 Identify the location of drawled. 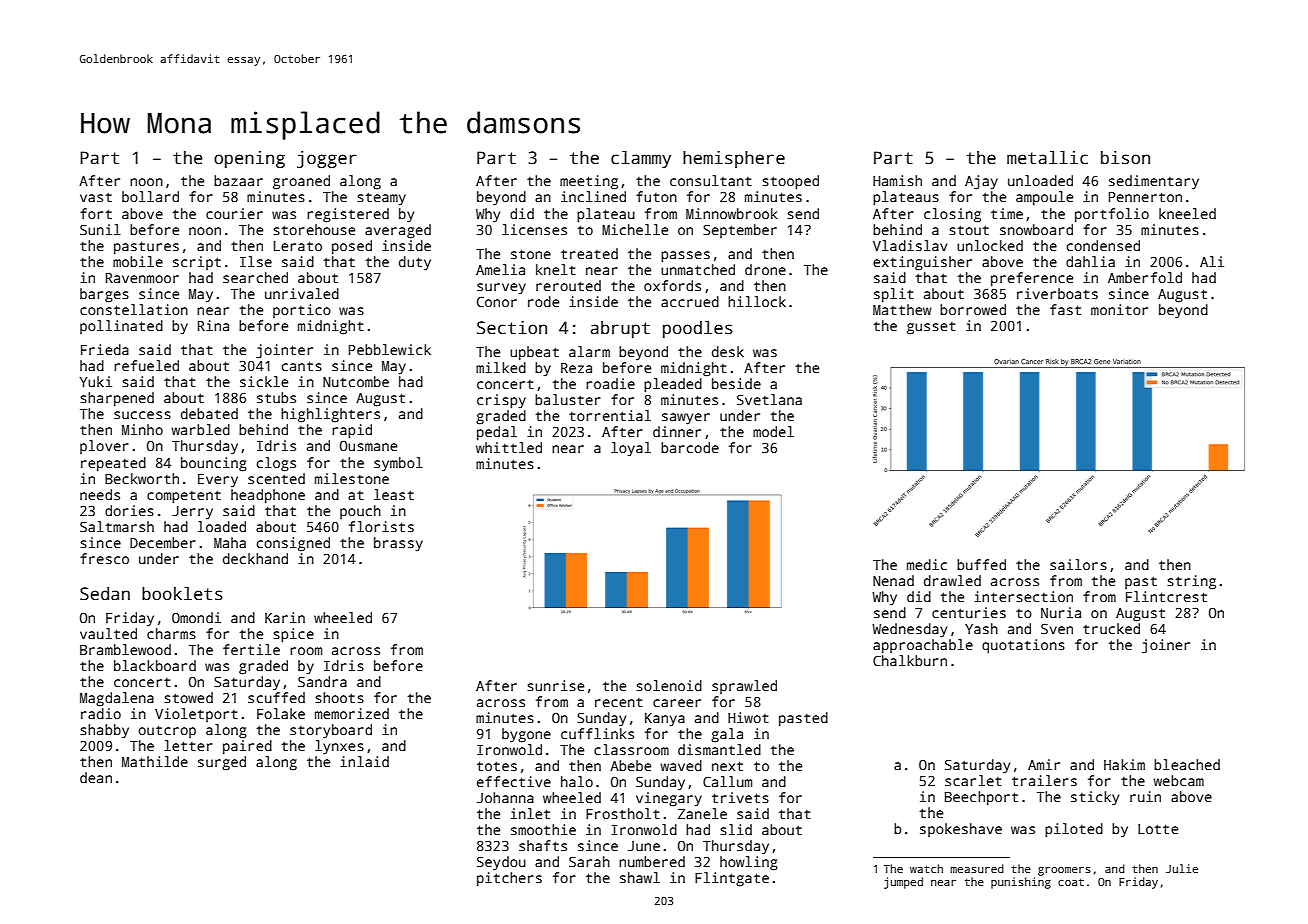
(952, 580).
